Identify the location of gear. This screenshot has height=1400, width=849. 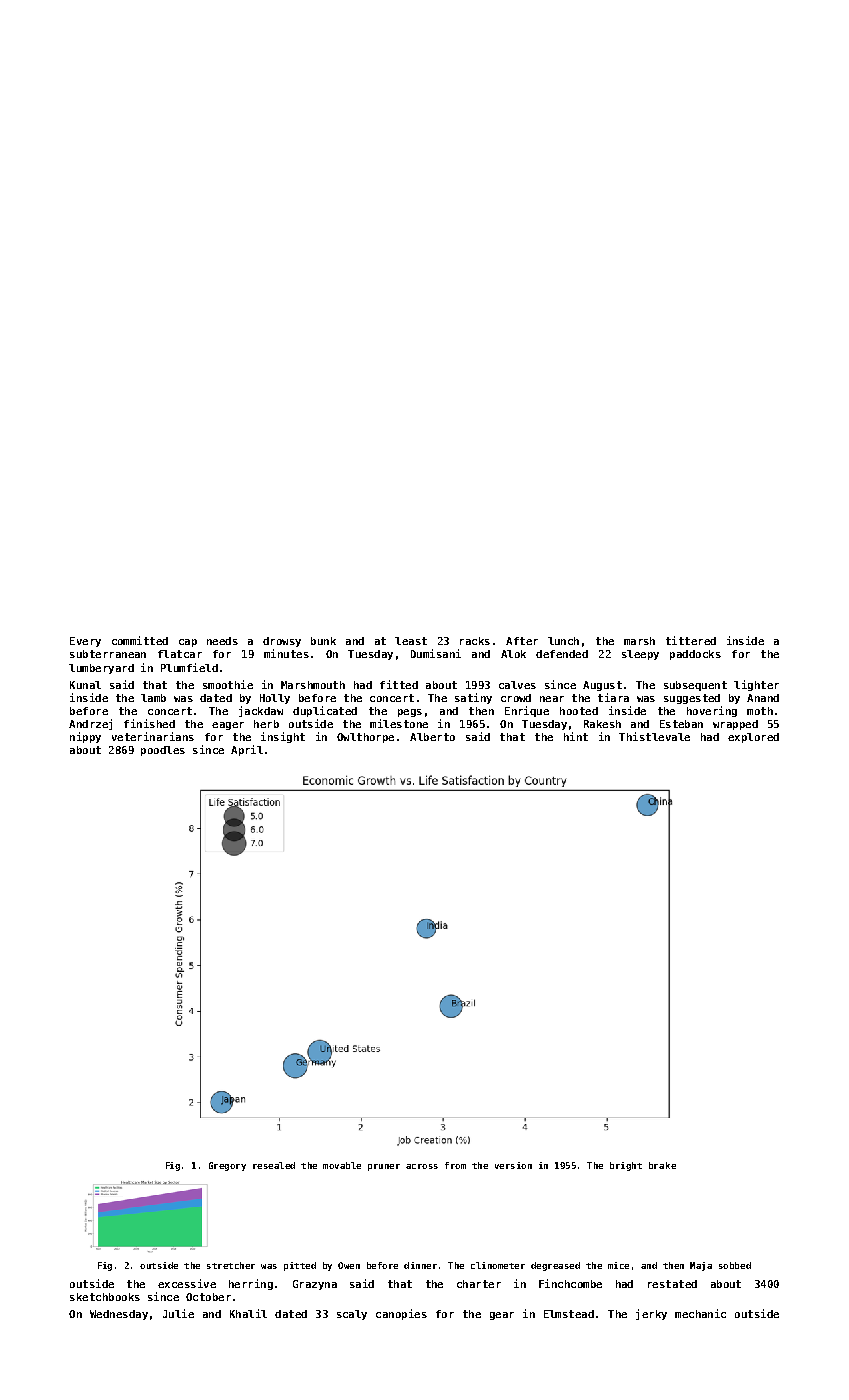
(502, 1316).
